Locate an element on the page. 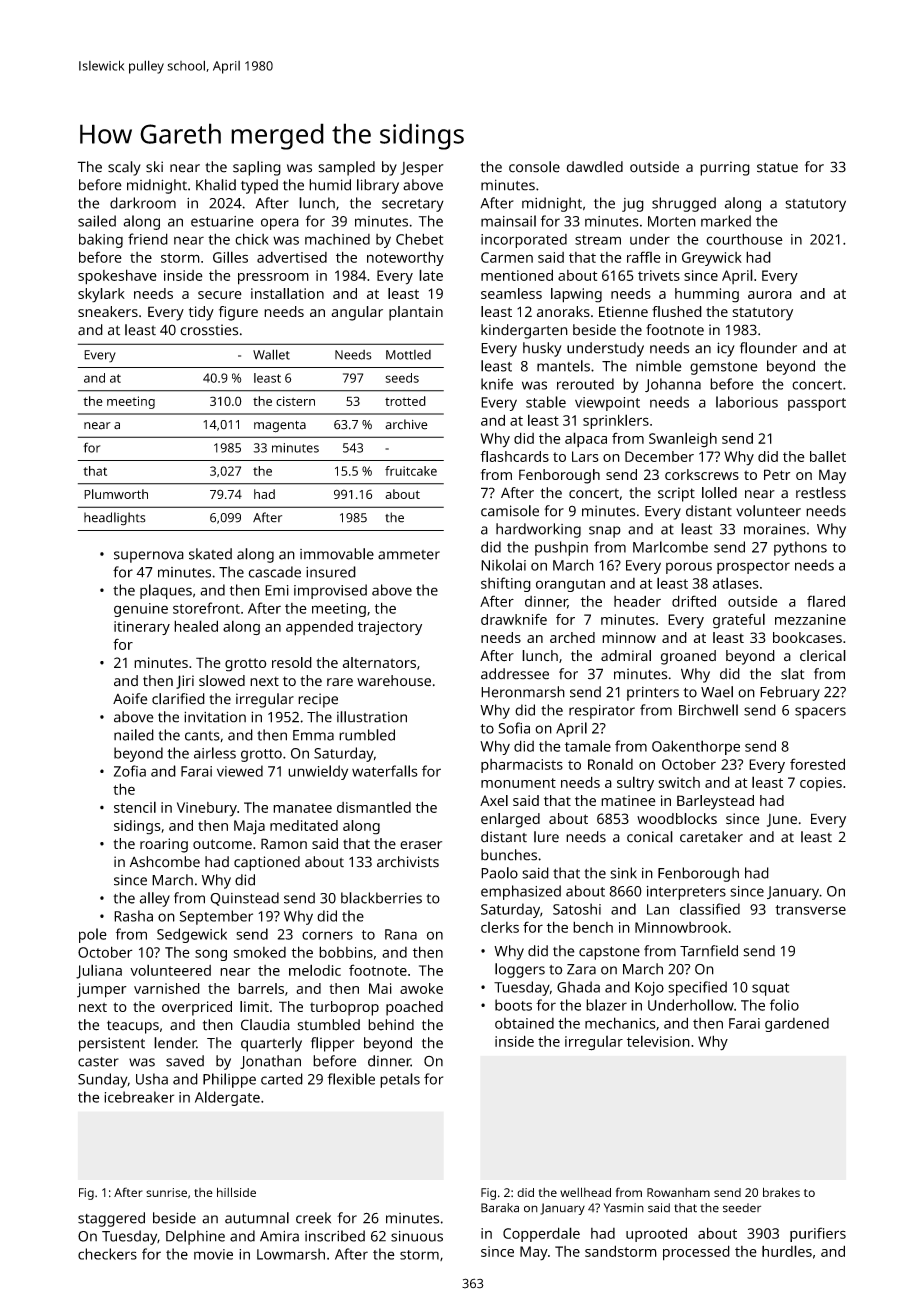  petals is located at coordinates (400, 1080).
